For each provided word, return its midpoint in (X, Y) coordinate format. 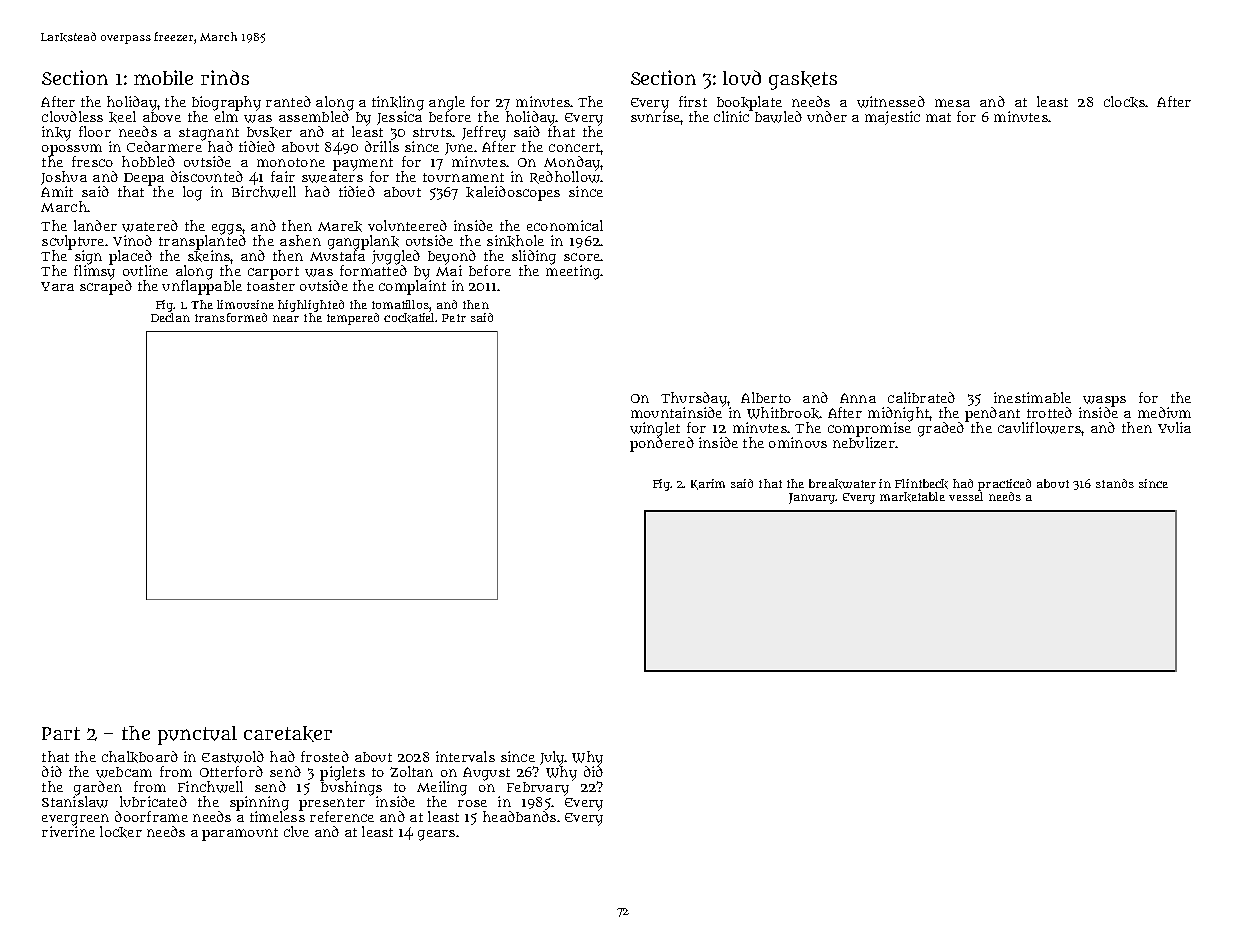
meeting (573, 272)
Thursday (694, 399)
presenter (332, 804)
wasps (1104, 401)
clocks (1124, 102)
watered (150, 226)
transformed (231, 317)
